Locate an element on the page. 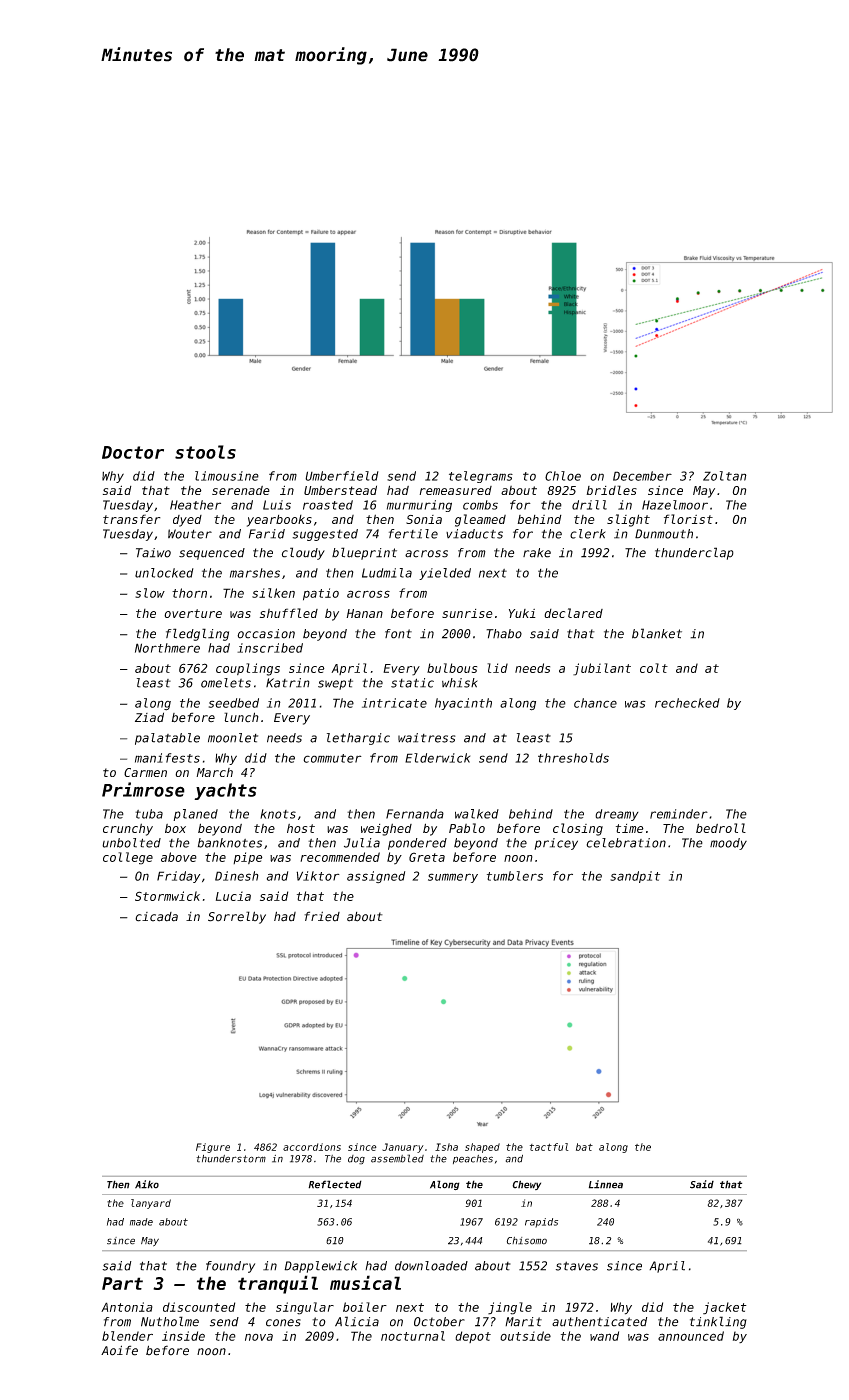  bedroll is located at coordinates (721, 828).
